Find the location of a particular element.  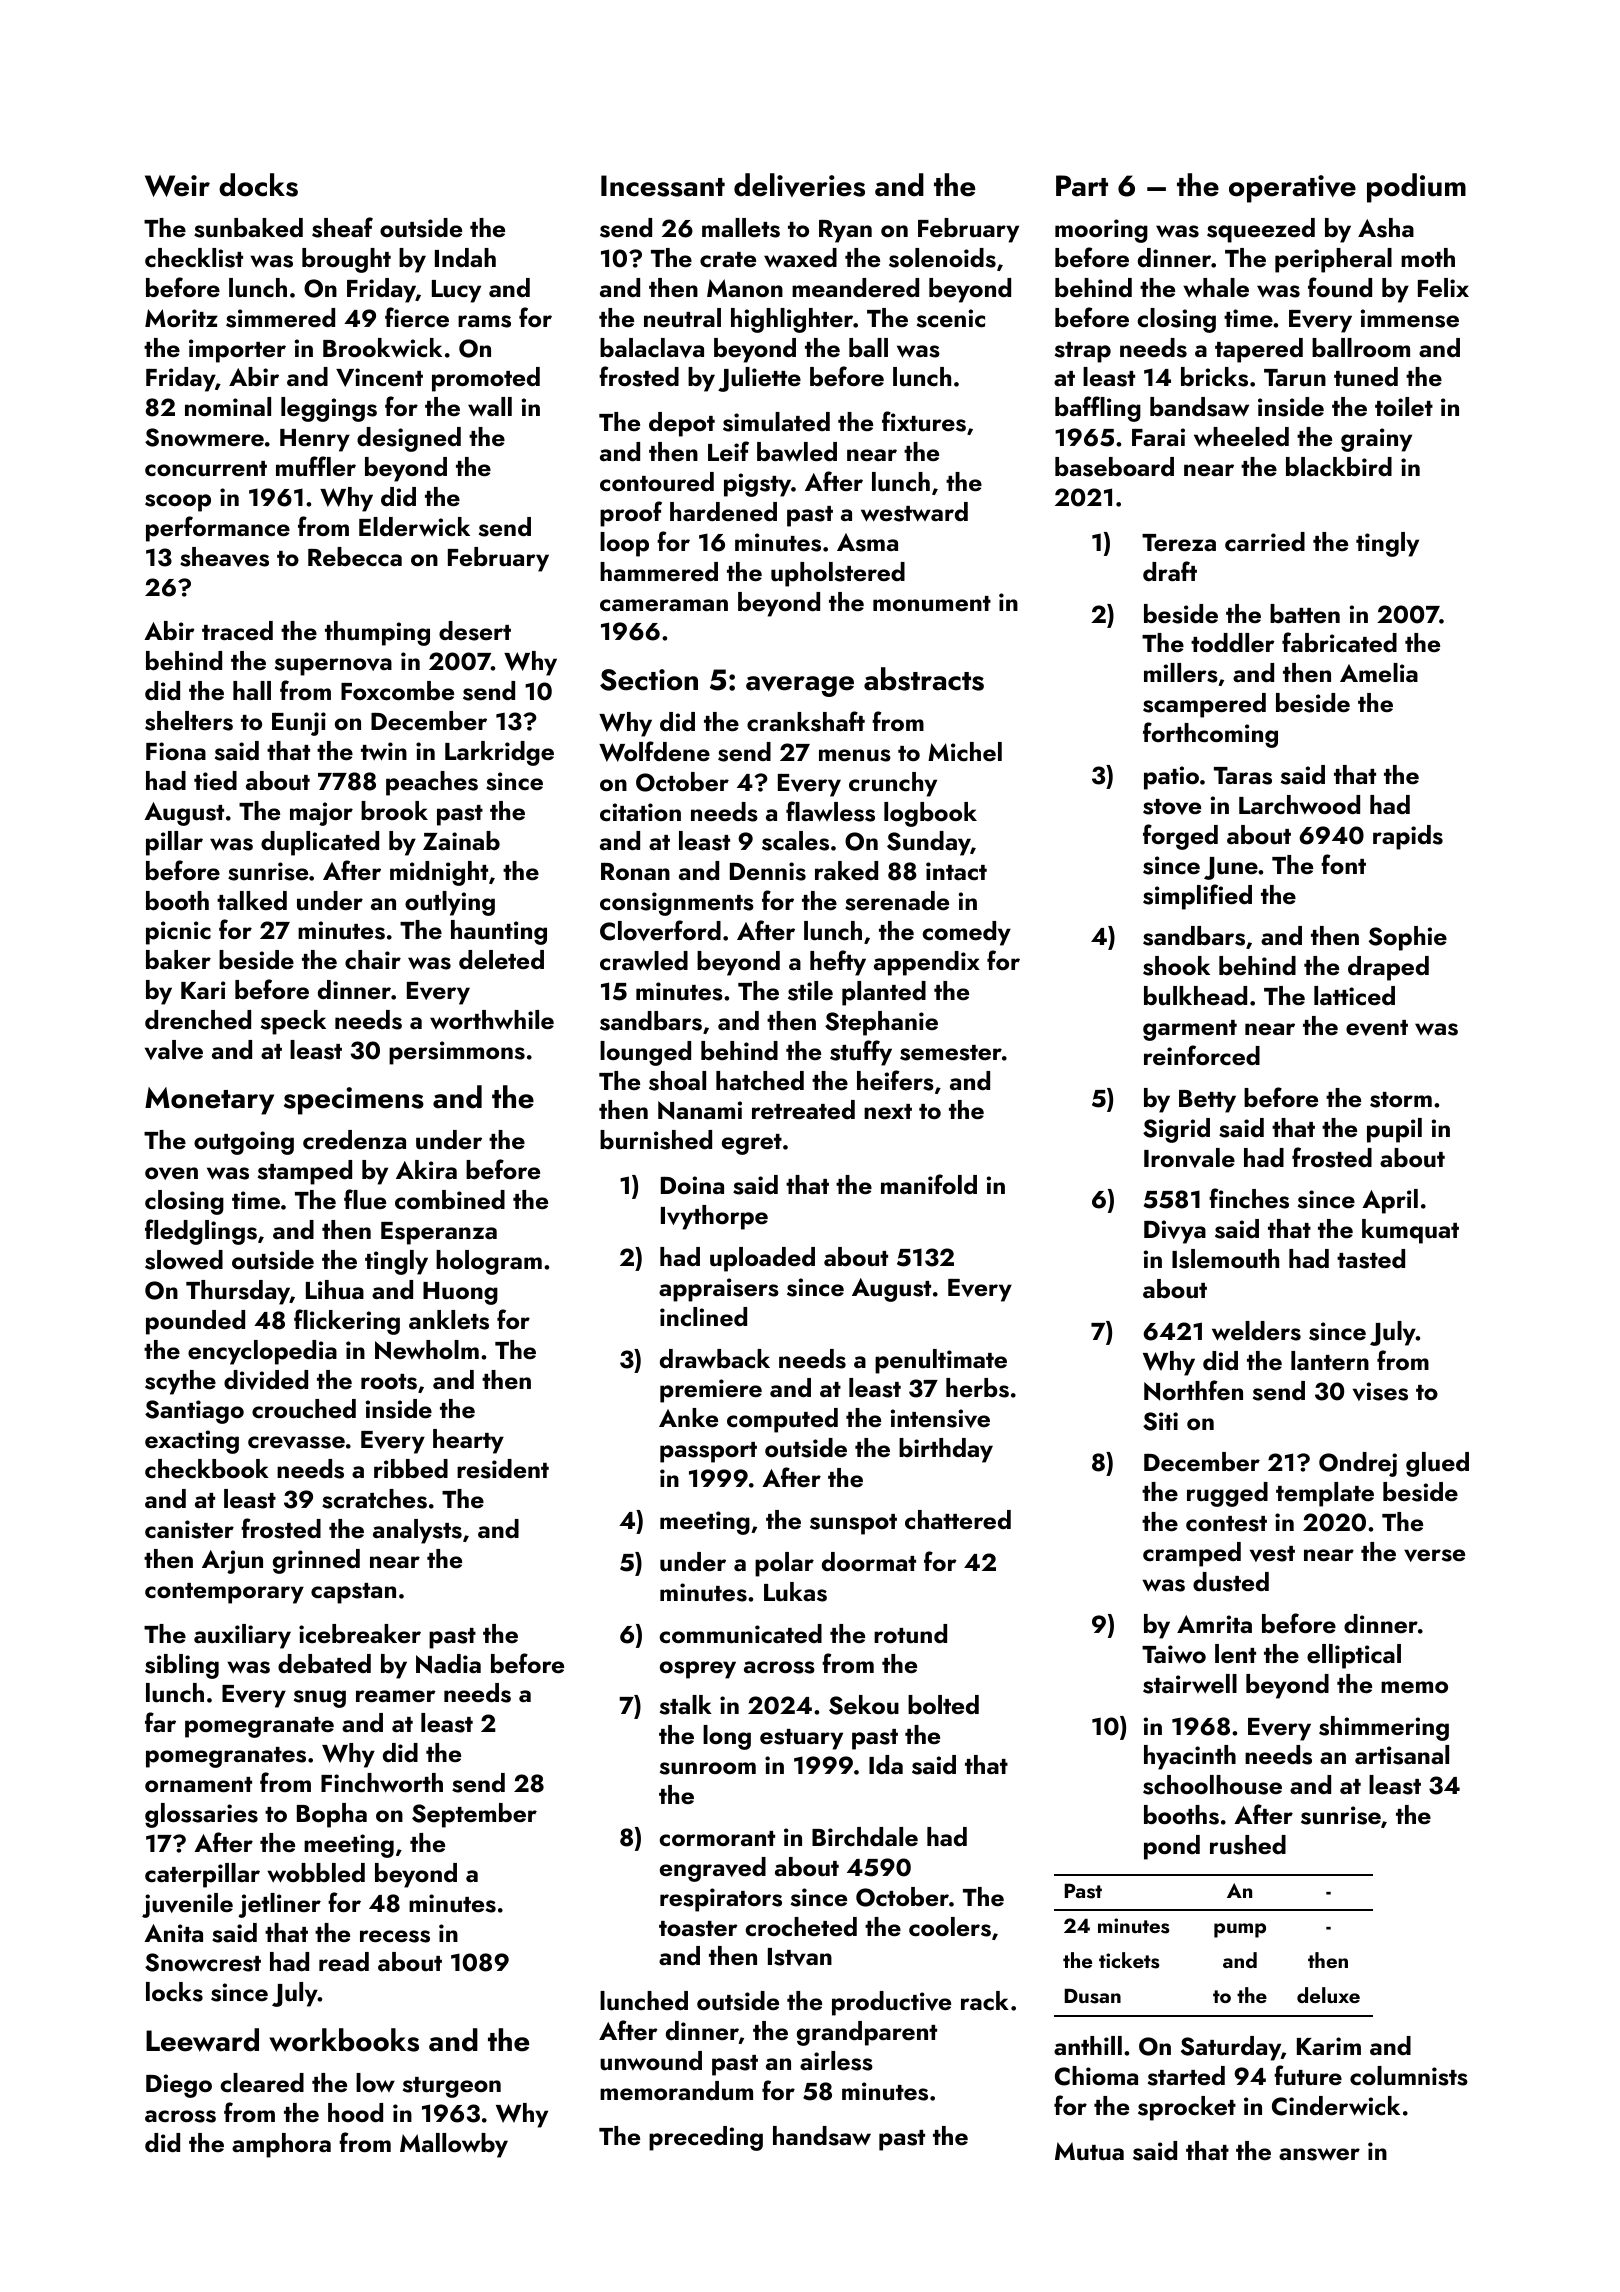

Stephanie is located at coordinates (881, 1023).
